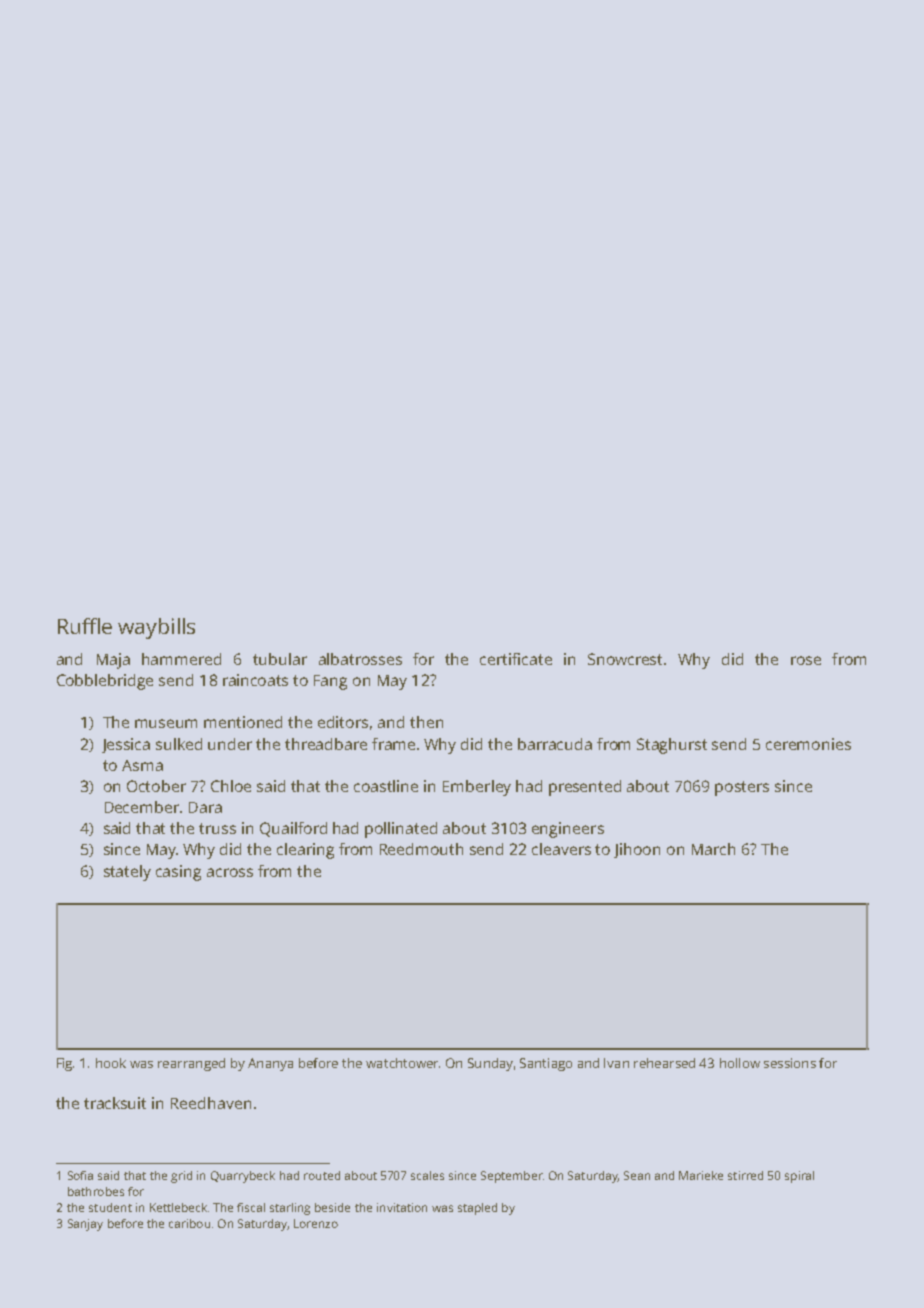 Image resolution: width=924 pixels, height=1308 pixels. Describe the element at coordinates (316, 1223) in the page. I see `Lorenzo` at that location.
